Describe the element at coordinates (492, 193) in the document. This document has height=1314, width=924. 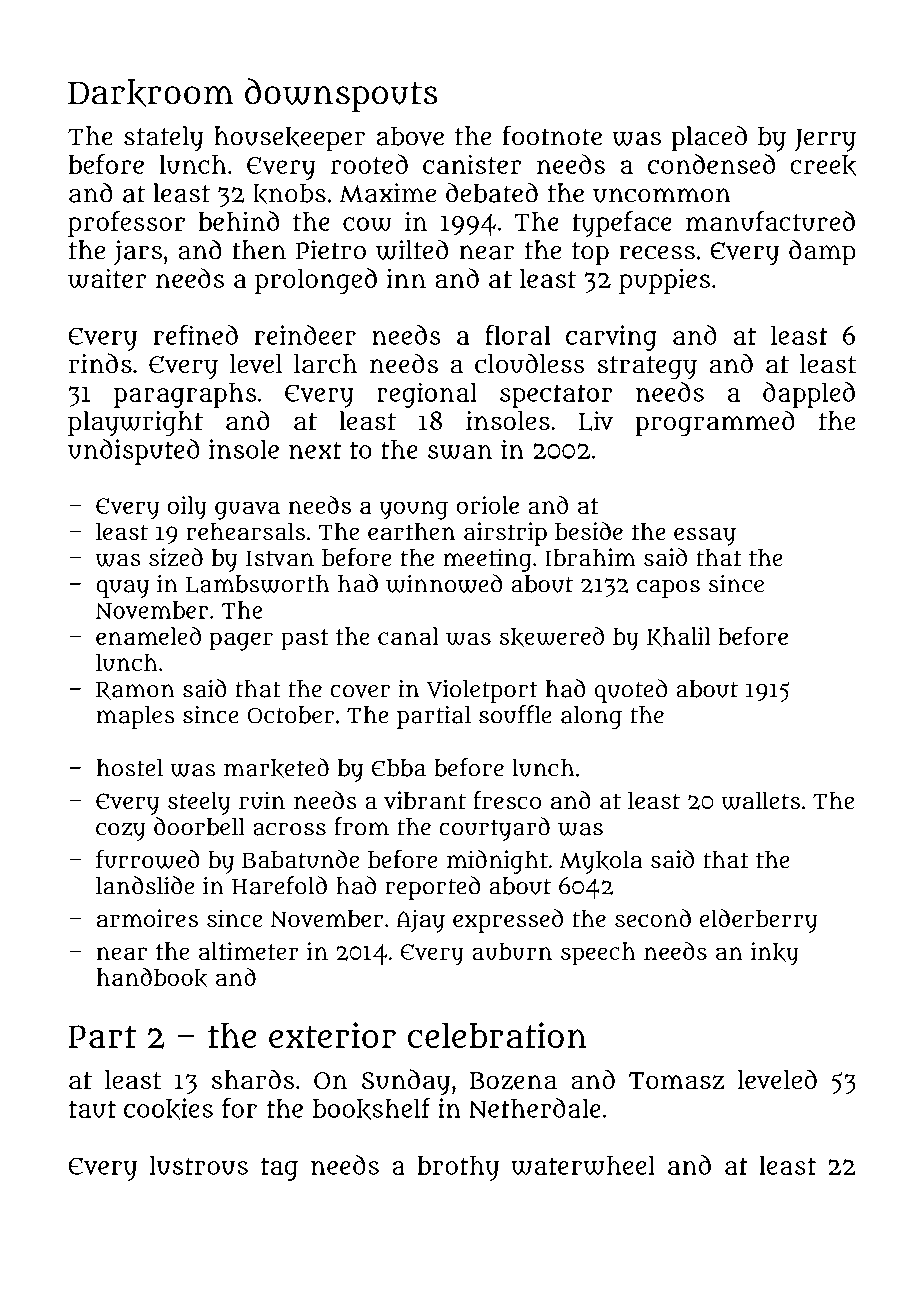
I see `debated` at that location.
